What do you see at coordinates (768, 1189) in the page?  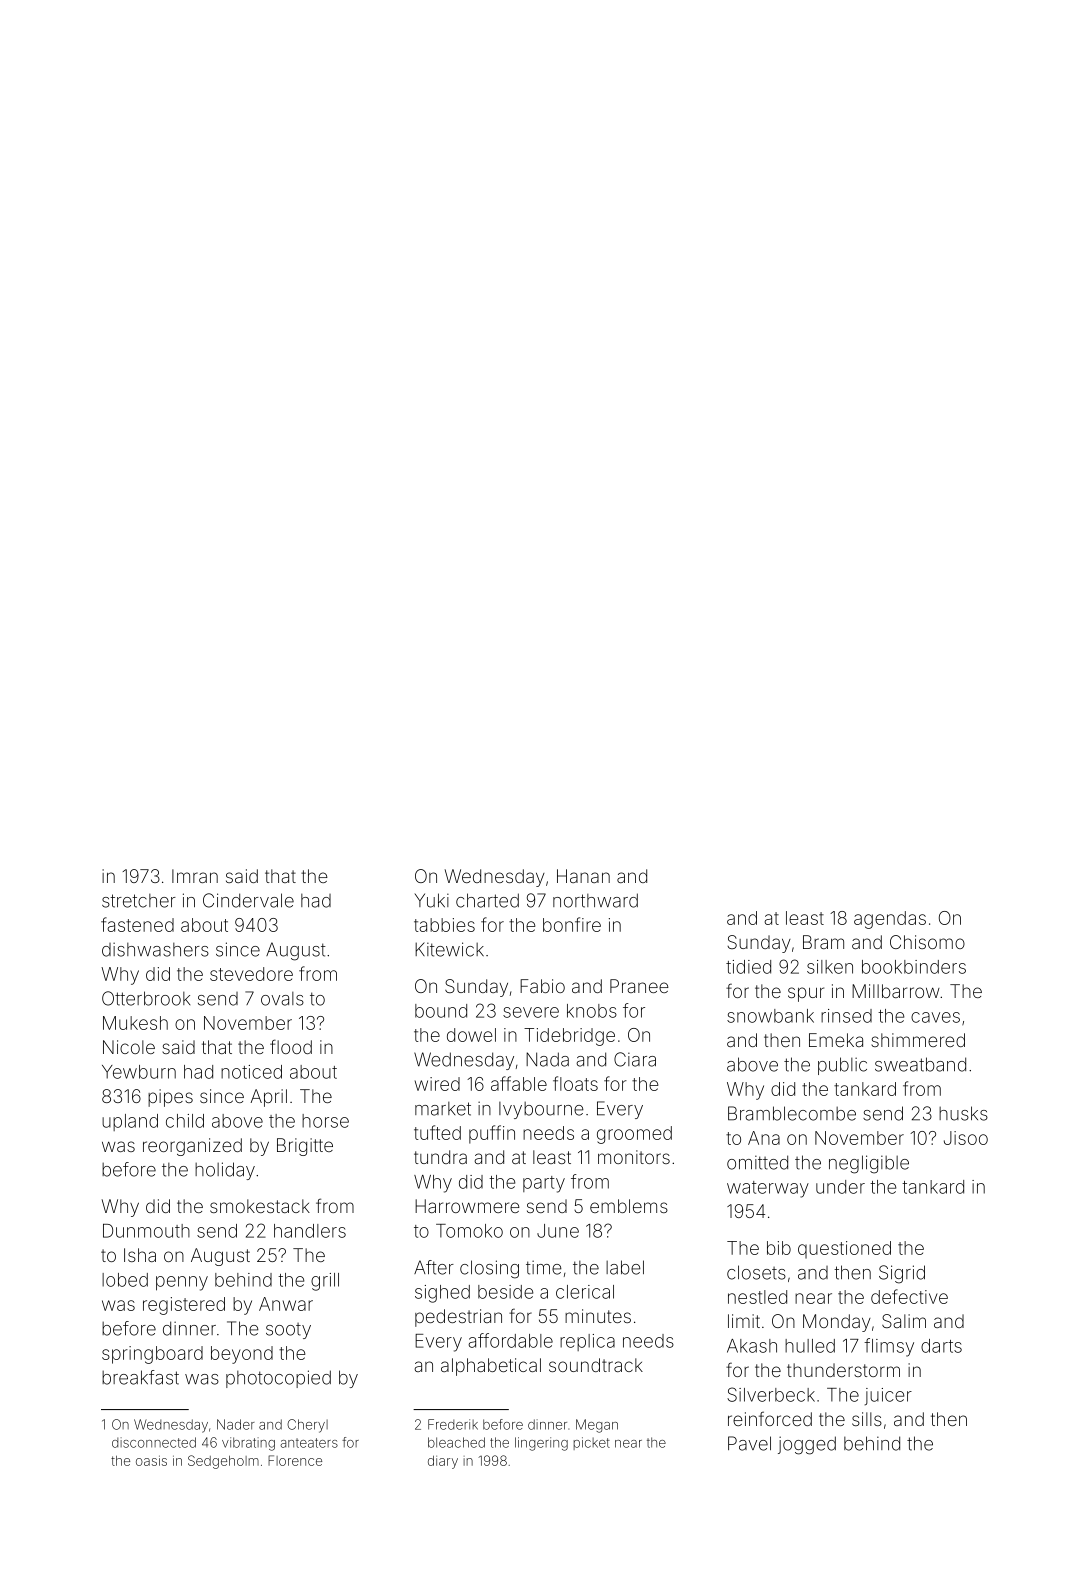 I see `waterway` at bounding box center [768, 1189].
